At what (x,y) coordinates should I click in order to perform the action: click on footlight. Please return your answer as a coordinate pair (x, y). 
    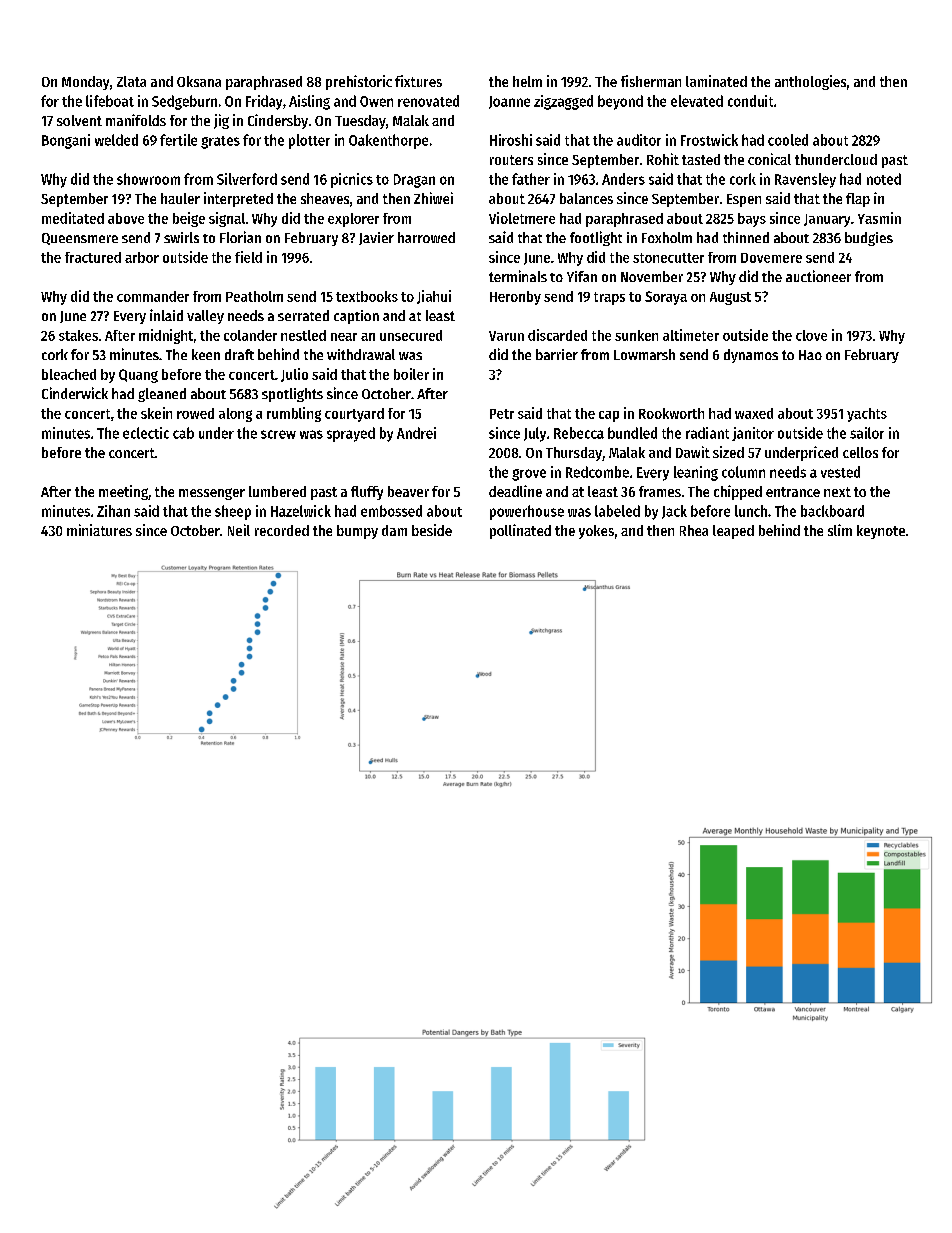
    Looking at the image, I should click on (596, 238).
